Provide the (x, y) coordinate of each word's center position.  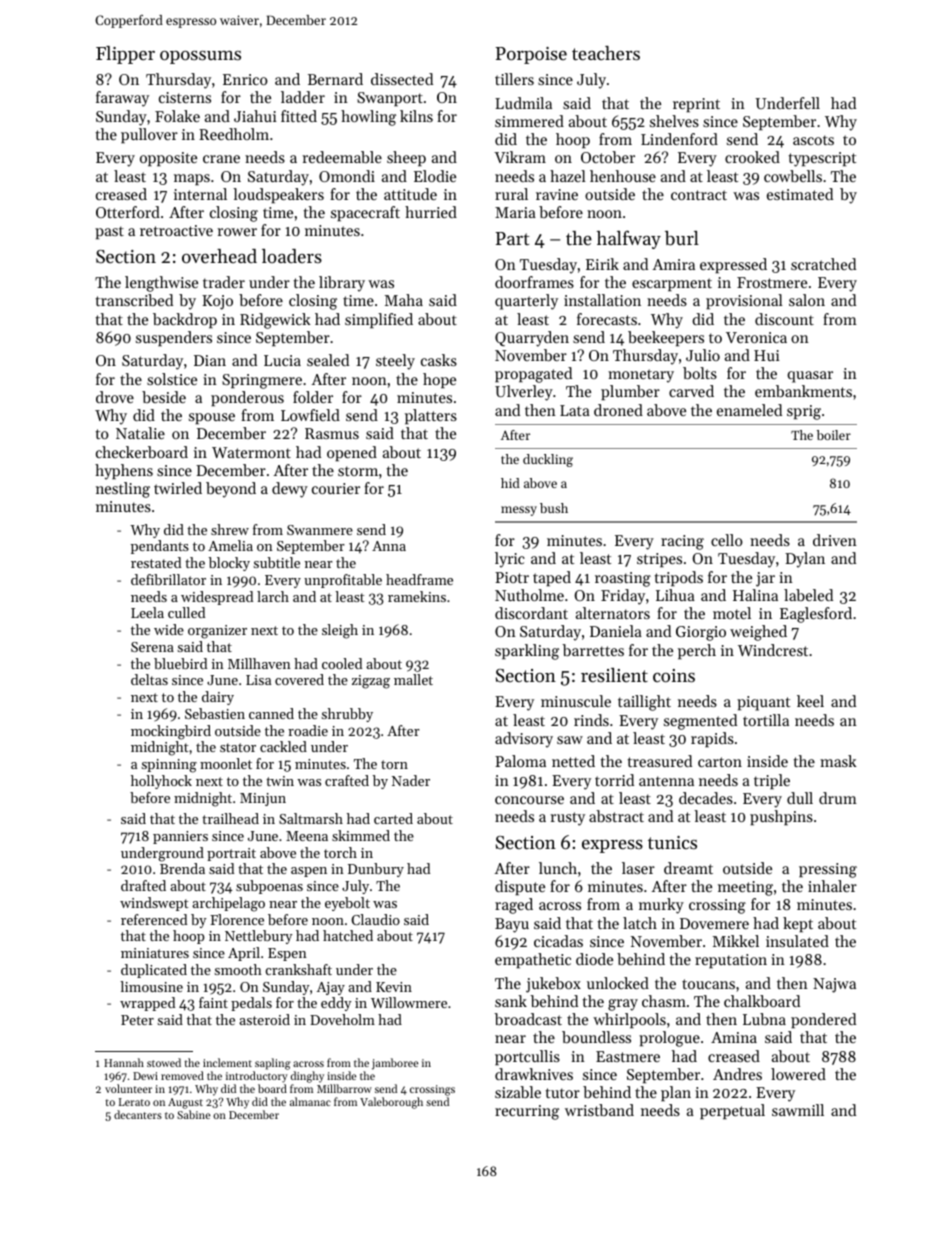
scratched (823, 264)
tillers (514, 79)
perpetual (732, 1111)
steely (395, 362)
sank (511, 1001)
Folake (177, 116)
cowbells (793, 176)
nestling (123, 490)
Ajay (331, 988)
